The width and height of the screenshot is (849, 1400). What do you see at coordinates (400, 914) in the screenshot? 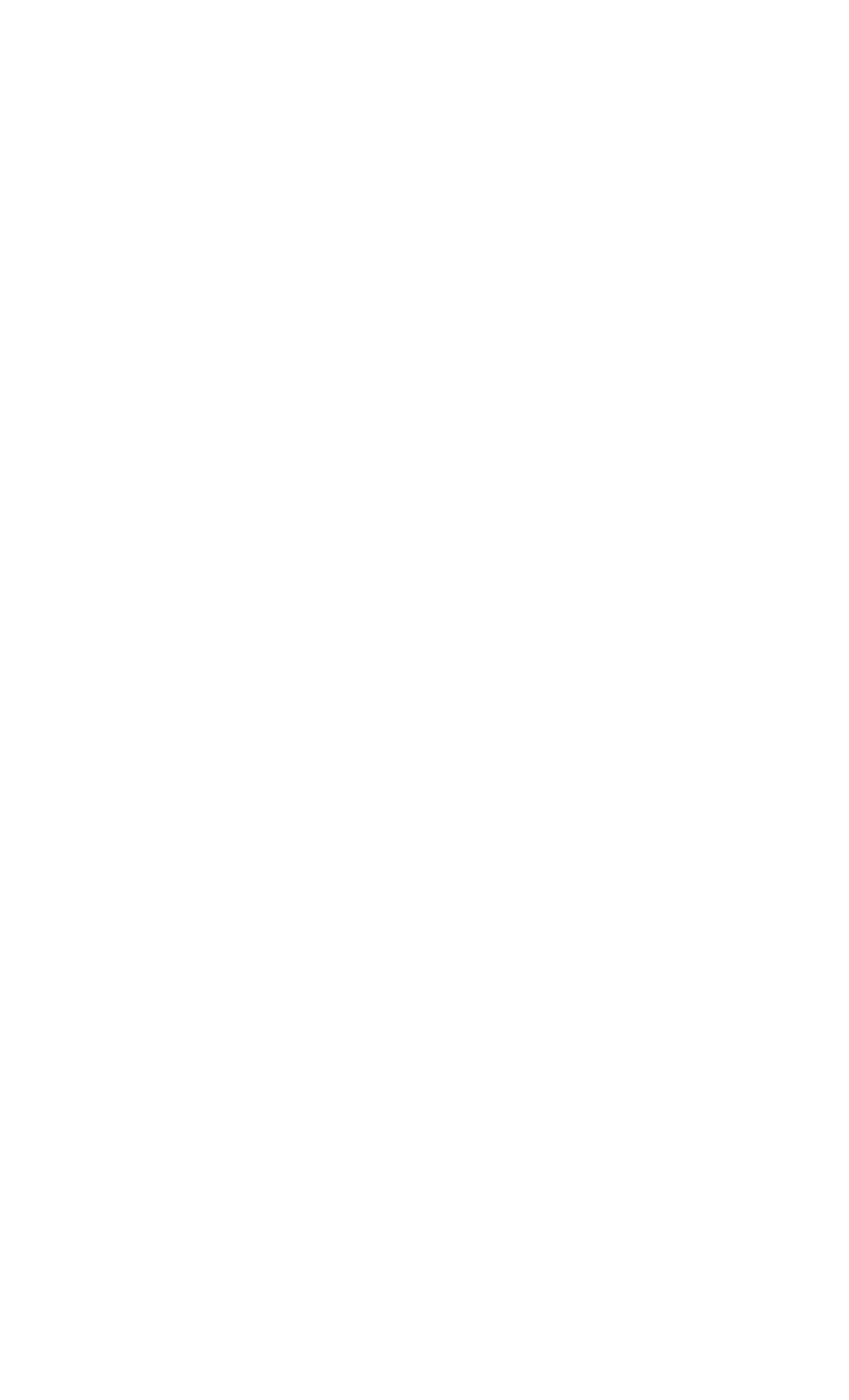
I see `Willem` at bounding box center [400, 914].
